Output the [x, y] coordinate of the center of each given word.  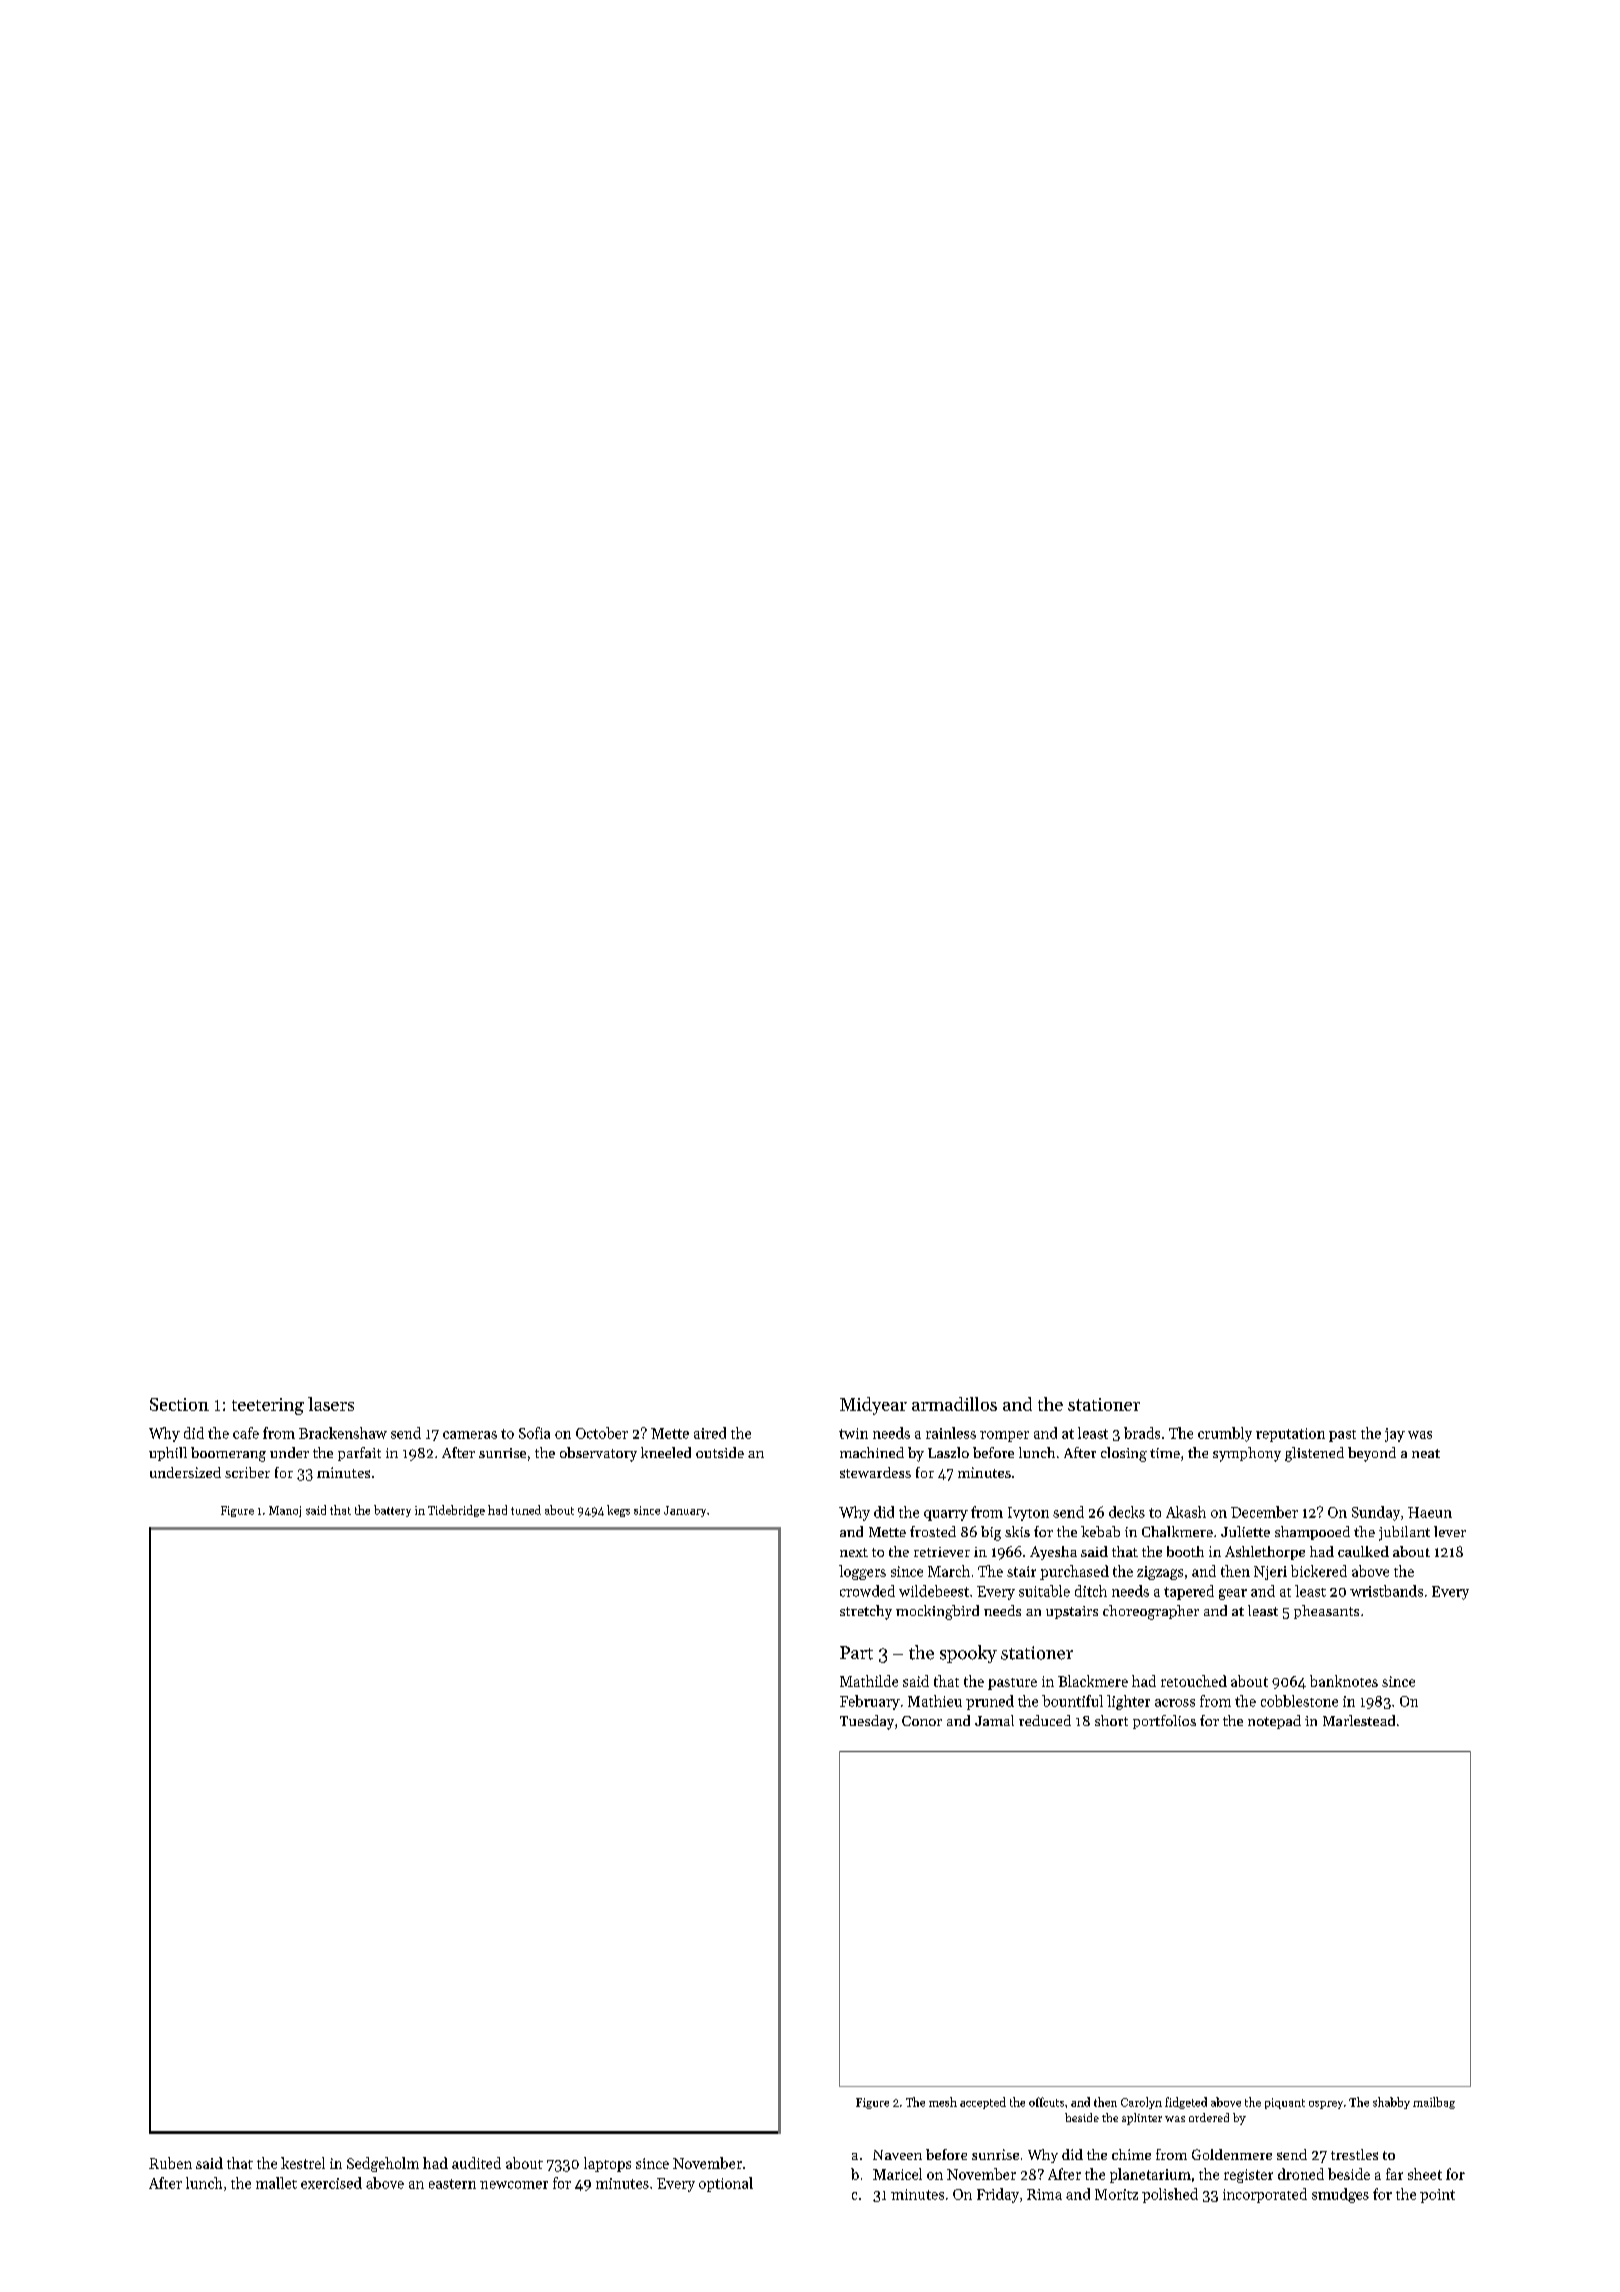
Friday [998, 2195]
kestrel [303, 2163]
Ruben [170, 2163]
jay [1395, 1435]
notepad [1274, 1722]
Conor [922, 1721]
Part [856, 1653]
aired [710, 1433]
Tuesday [867, 1722]
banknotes [1344, 1681]
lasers [331, 1404]
